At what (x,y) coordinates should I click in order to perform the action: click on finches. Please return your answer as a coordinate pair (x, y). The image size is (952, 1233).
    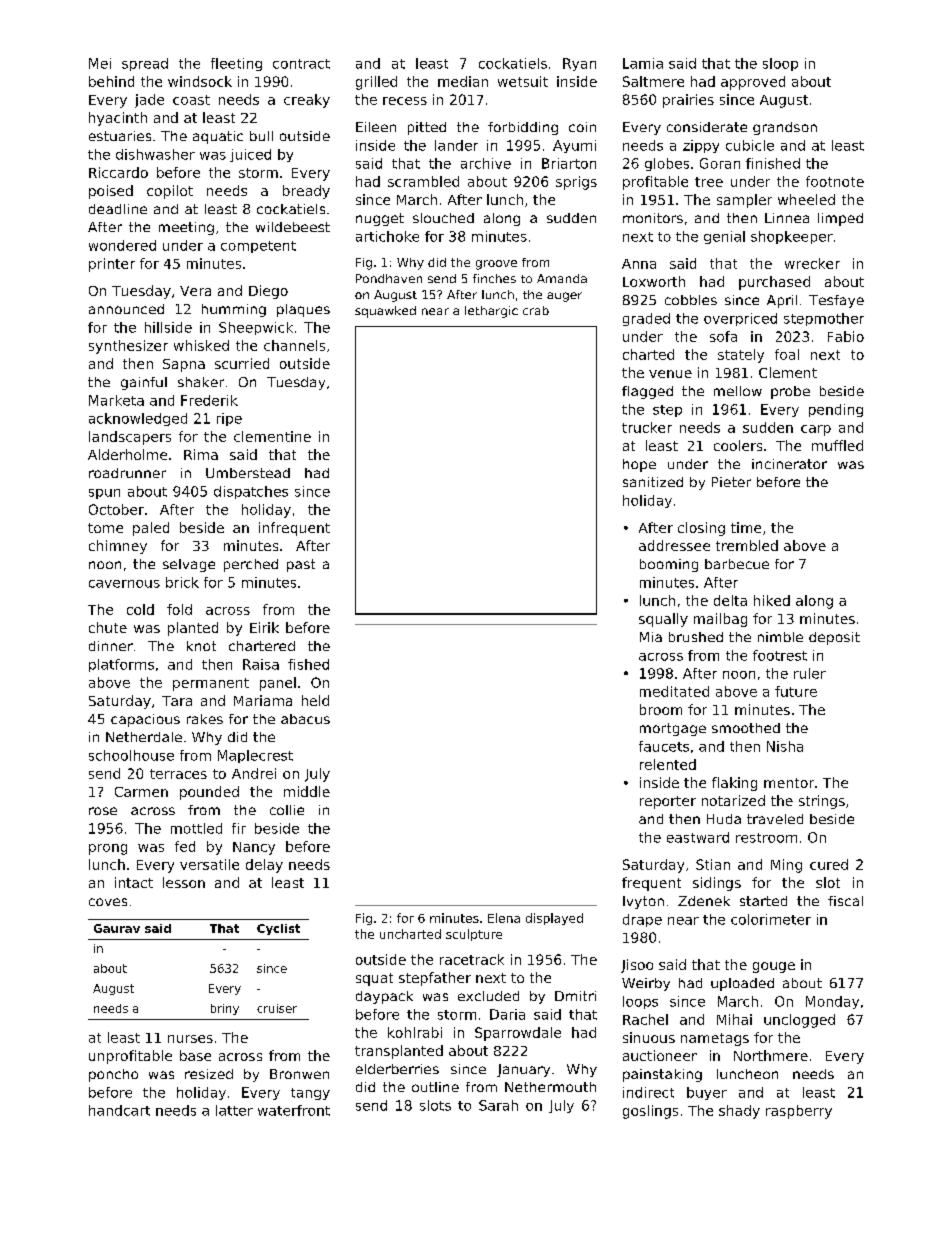
    Looking at the image, I should click on (494, 278).
